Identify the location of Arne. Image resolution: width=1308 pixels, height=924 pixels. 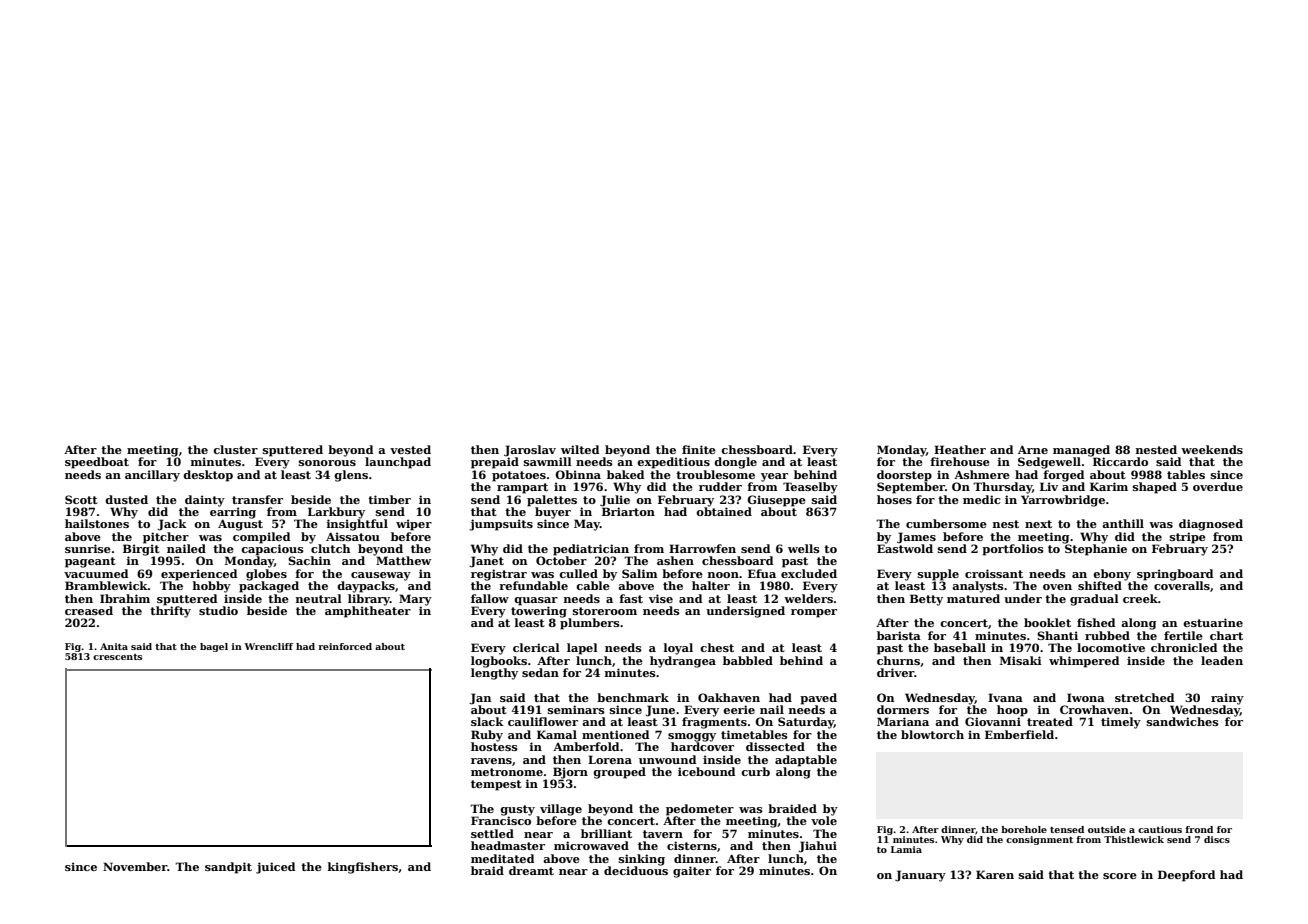
(1033, 449).
